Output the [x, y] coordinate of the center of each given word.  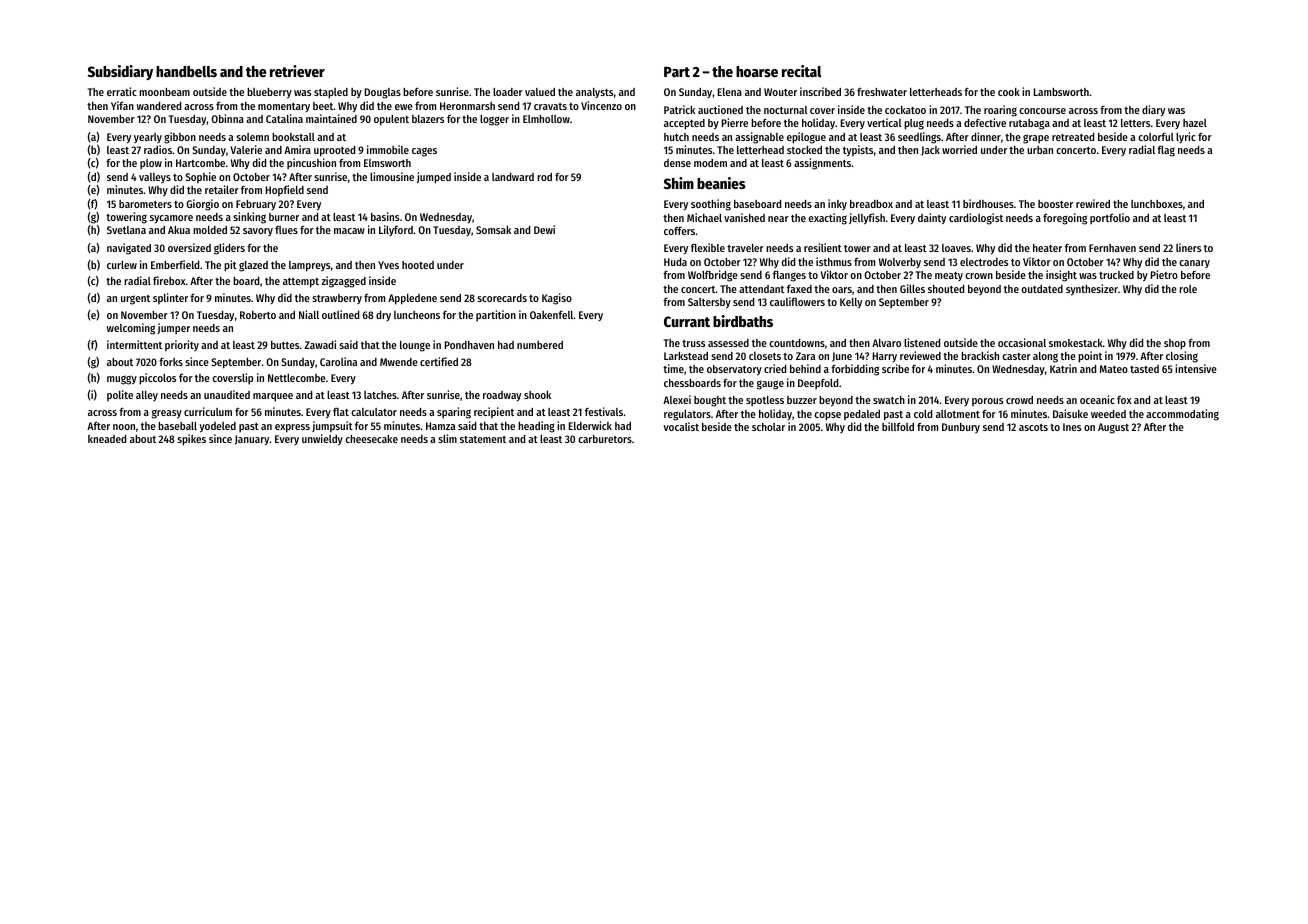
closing [1182, 357]
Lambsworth [1061, 92]
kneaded [107, 439]
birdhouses [988, 203]
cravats [550, 106]
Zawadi [320, 344]
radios [158, 149]
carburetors [605, 439]
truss [693, 343]
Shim [679, 183]
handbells [186, 71]
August [1113, 428]
